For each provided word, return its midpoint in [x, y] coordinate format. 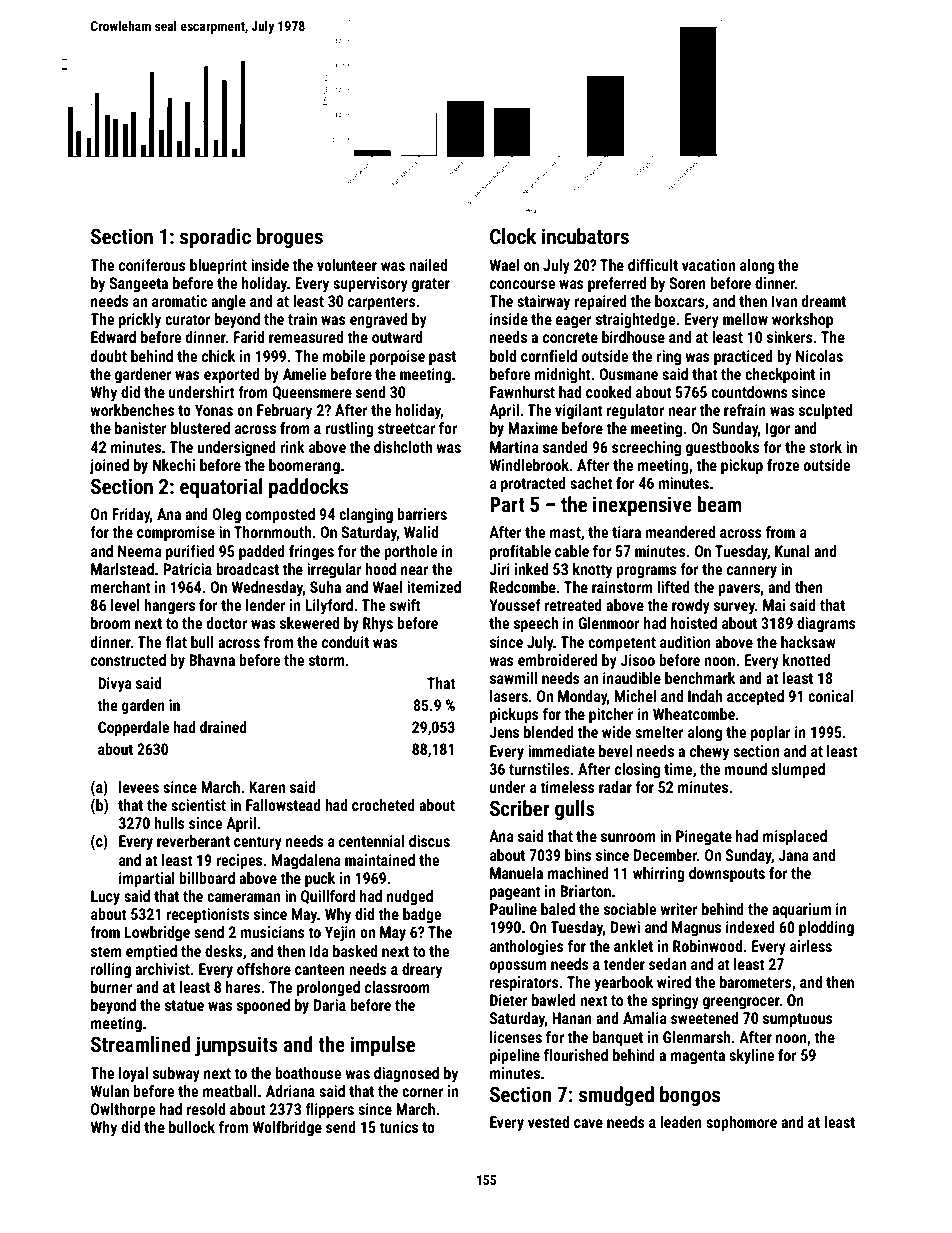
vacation [708, 265]
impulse [382, 1046]
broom [111, 623]
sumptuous [798, 1020]
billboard [207, 878]
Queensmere [312, 393]
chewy [709, 752]
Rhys [378, 624]
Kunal [792, 551]
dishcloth [403, 447]
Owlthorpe [123, 1111]
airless [811, 946]
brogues [290, 238]
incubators [585, 236]
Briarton [585, 891]
